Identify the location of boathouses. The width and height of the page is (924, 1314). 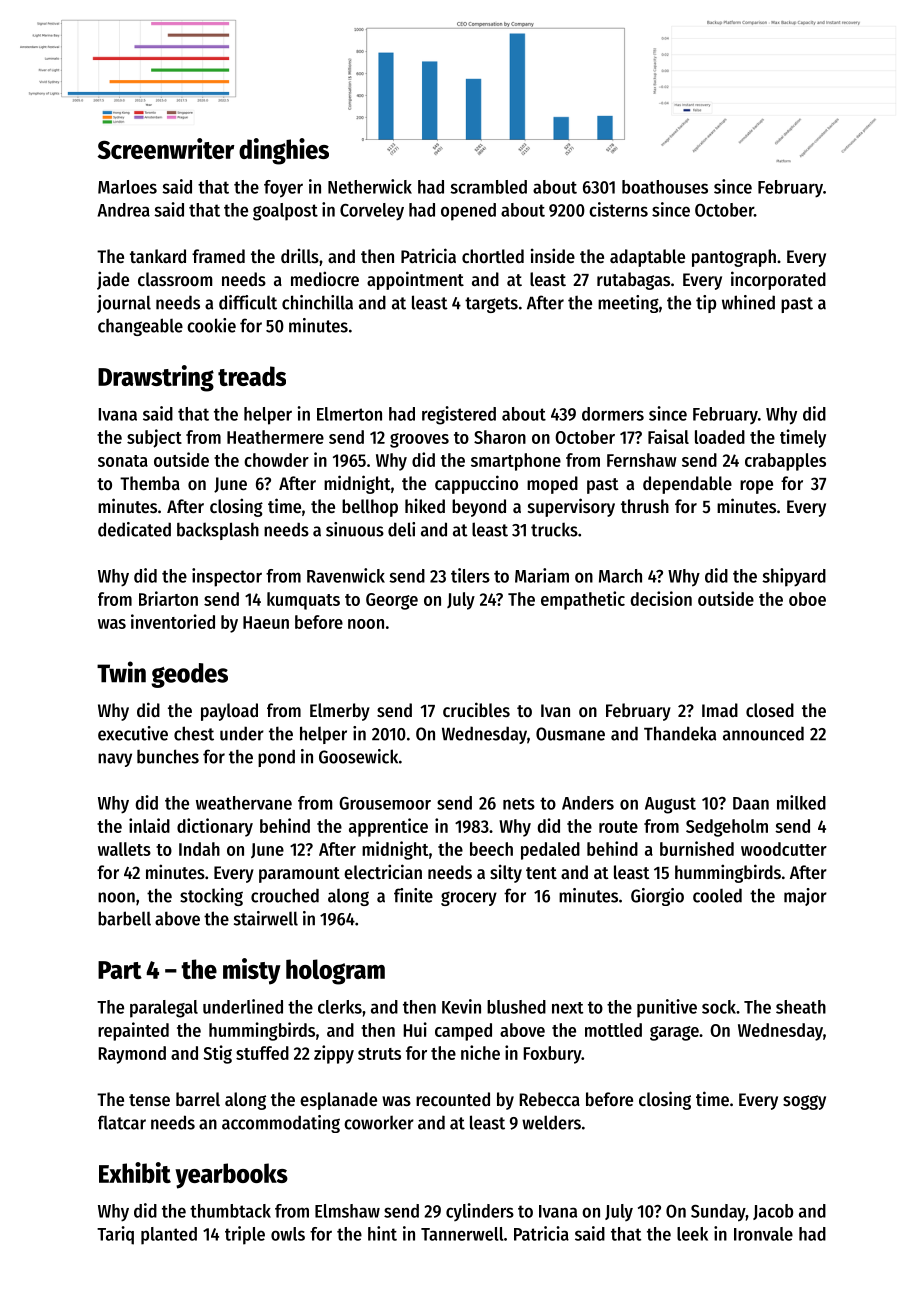
(665, 187).
